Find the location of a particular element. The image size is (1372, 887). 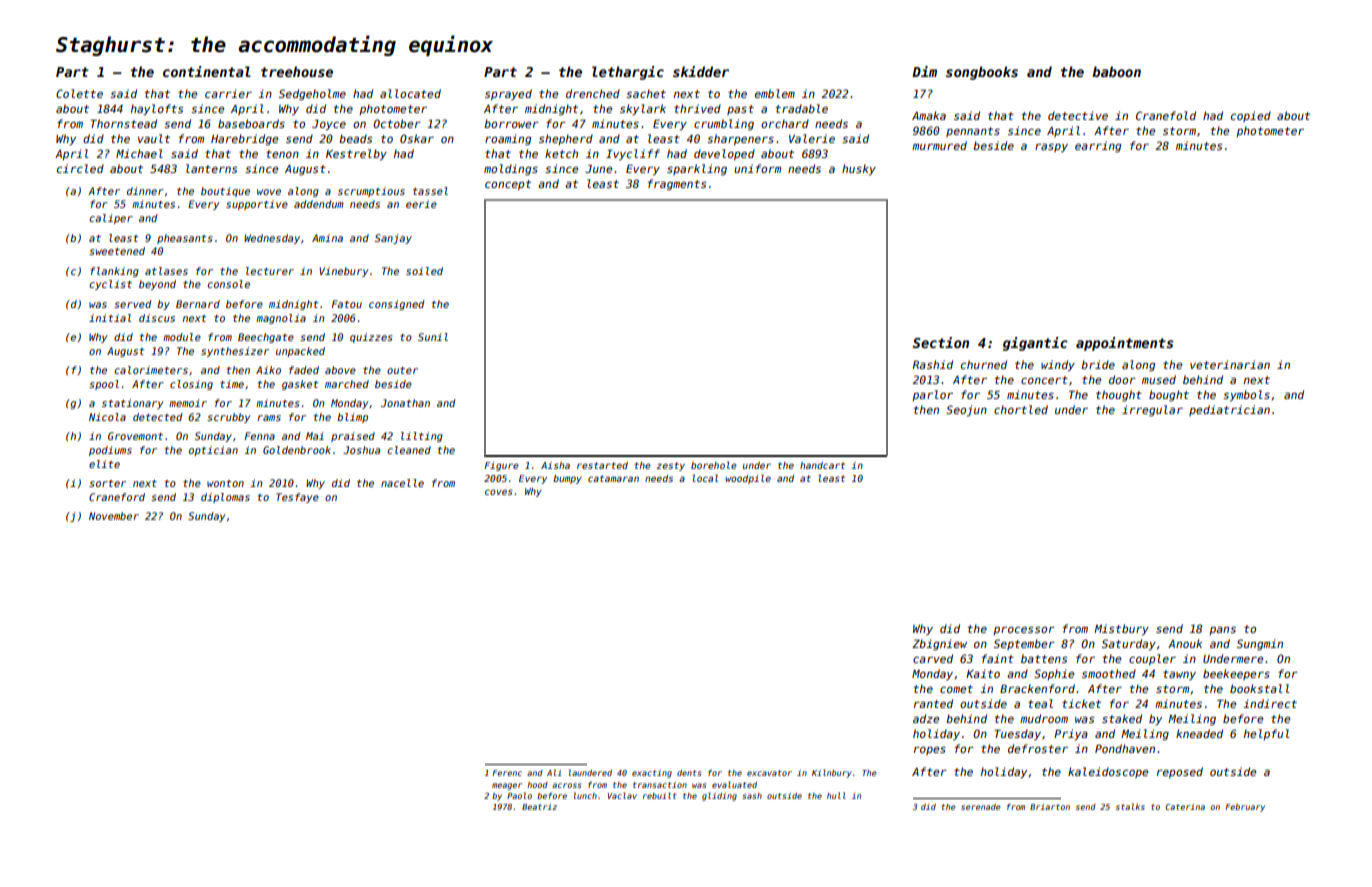

Paolo is located at coordinates (519, 795).
